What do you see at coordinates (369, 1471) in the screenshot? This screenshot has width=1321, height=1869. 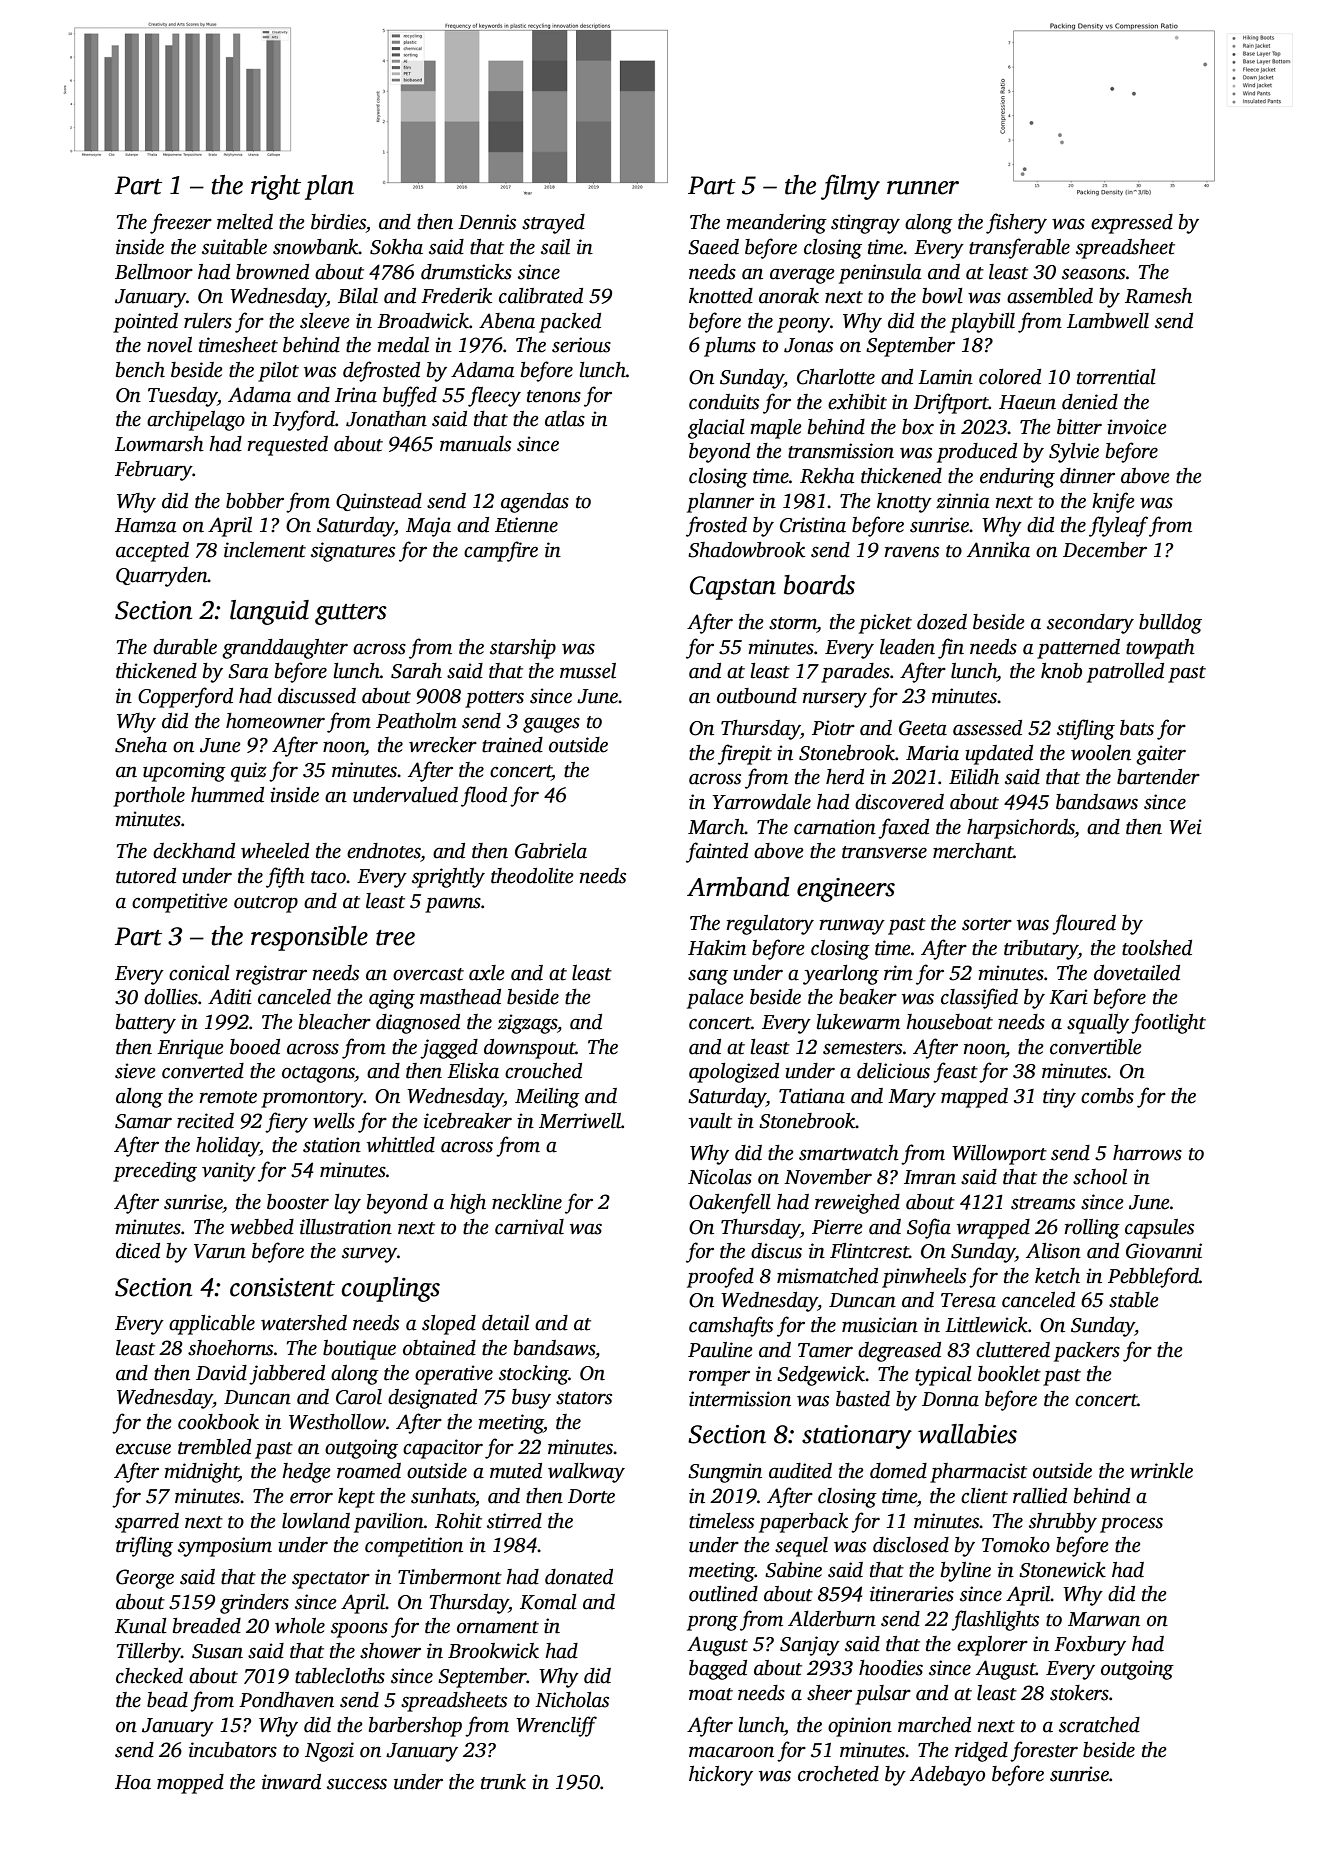 I see `roamed` at bounding box center [369, 1471].
